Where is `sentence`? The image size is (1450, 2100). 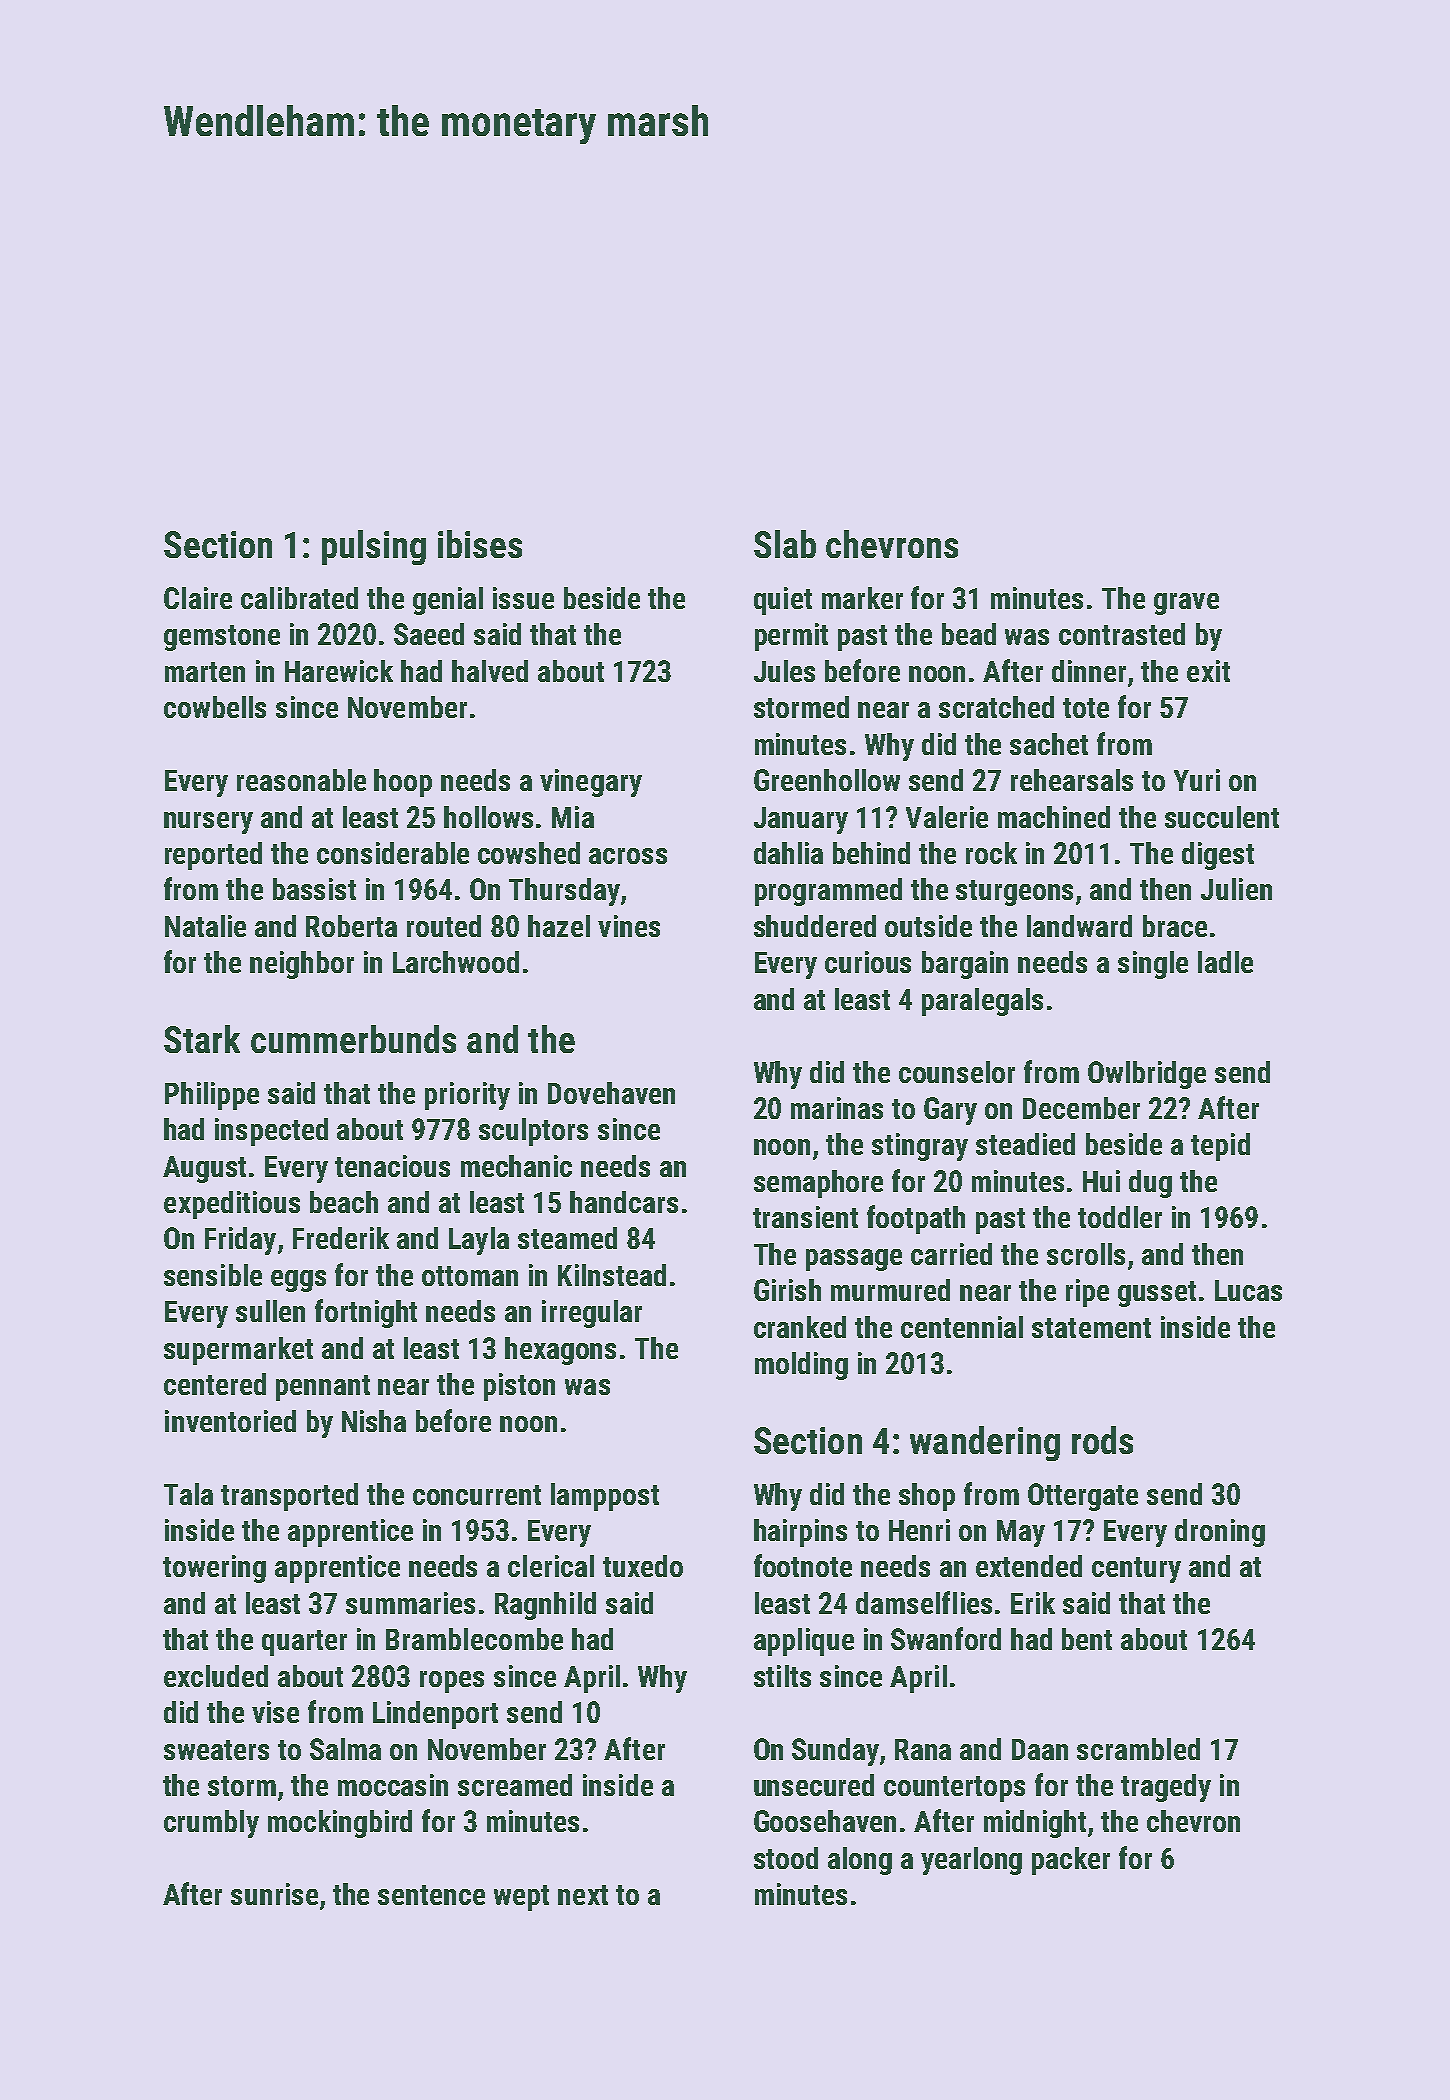
sentence is located at coordinates (431, 1895).
